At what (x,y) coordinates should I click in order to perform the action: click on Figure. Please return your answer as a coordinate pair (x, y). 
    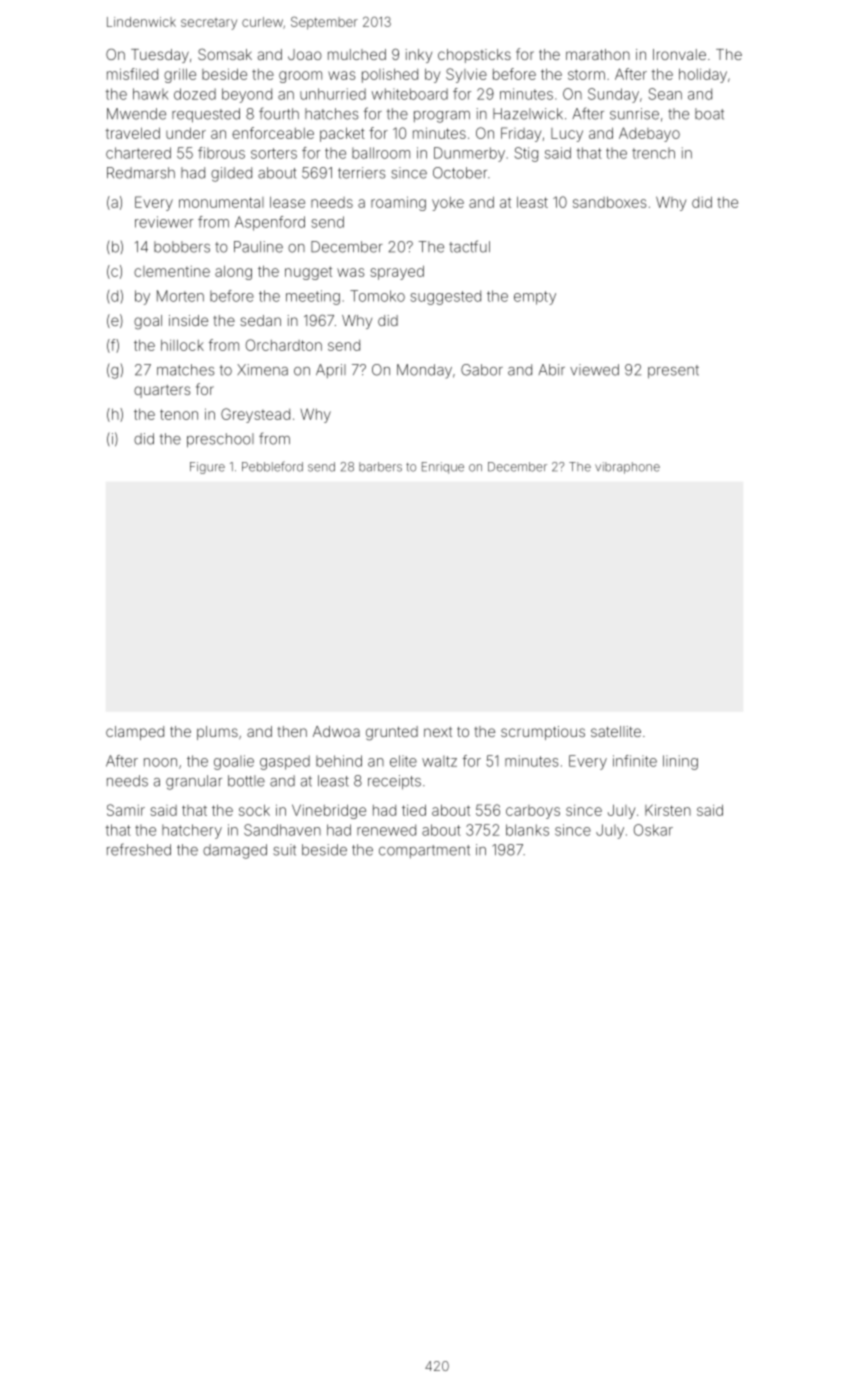
    Looking at the image, I should click on (207, 468).
